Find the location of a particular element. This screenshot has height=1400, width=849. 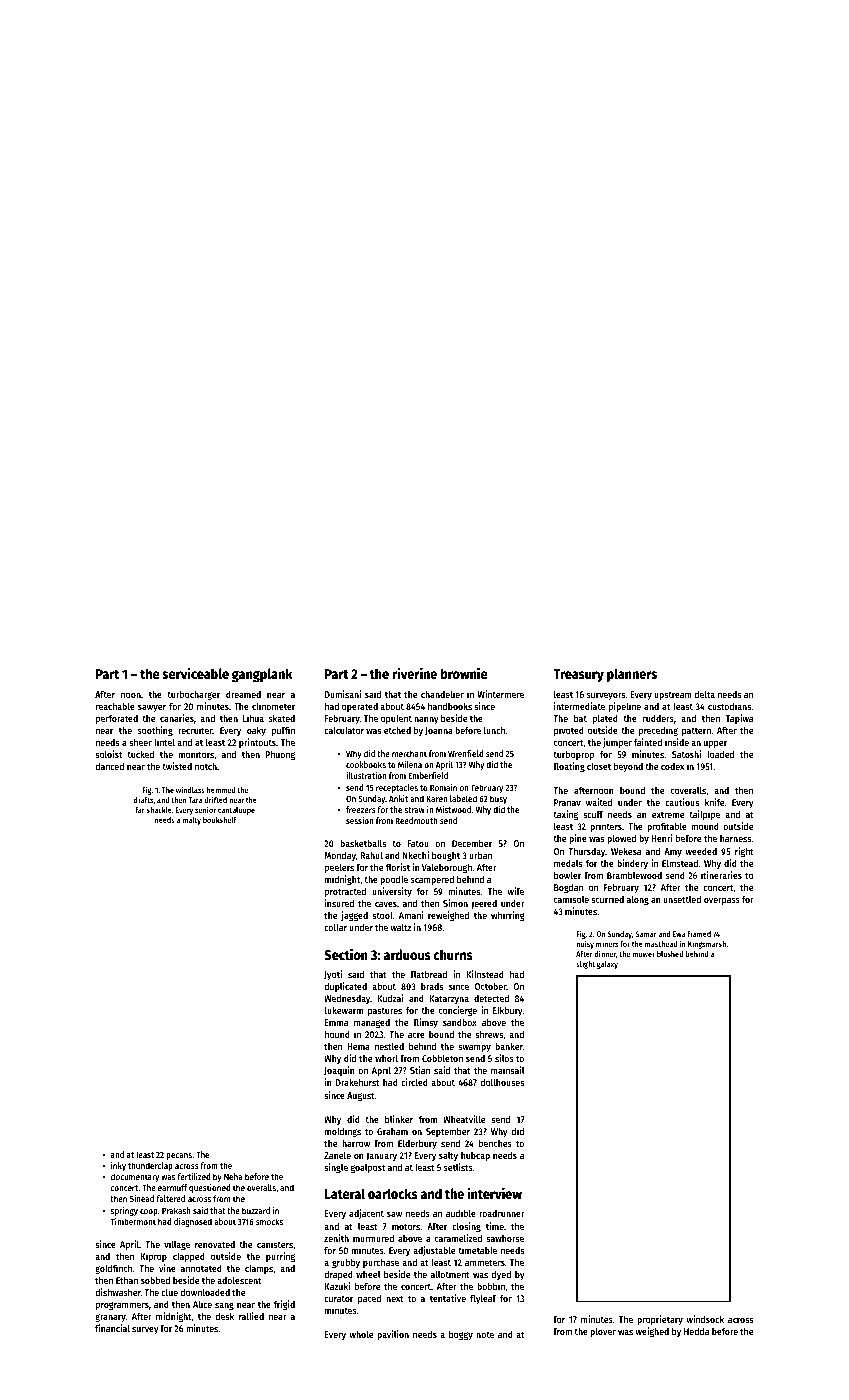

springy is located at coordinates (124, 1211).
